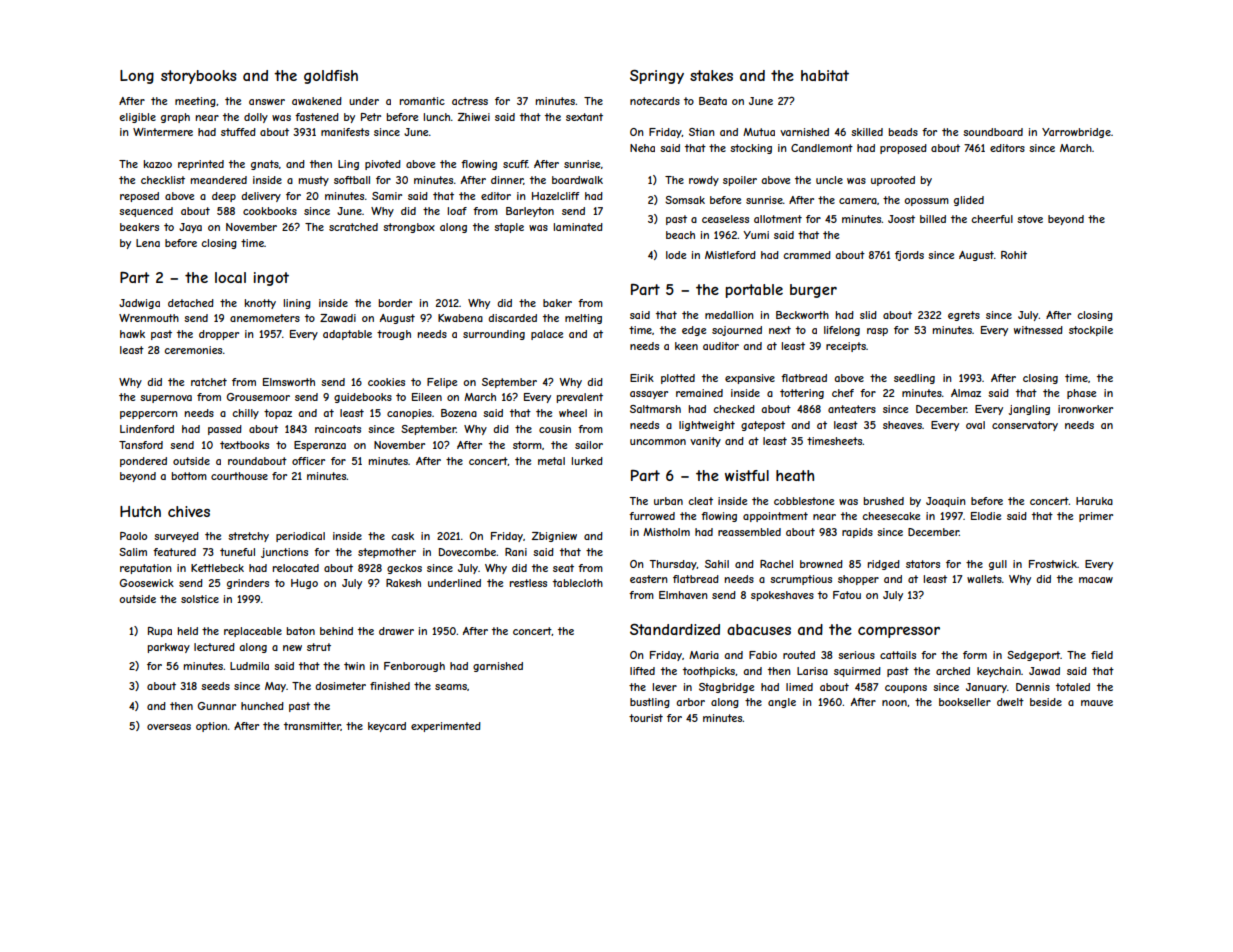 This image has width=1233, height=952. I want to click on form, so click(975, 655).
